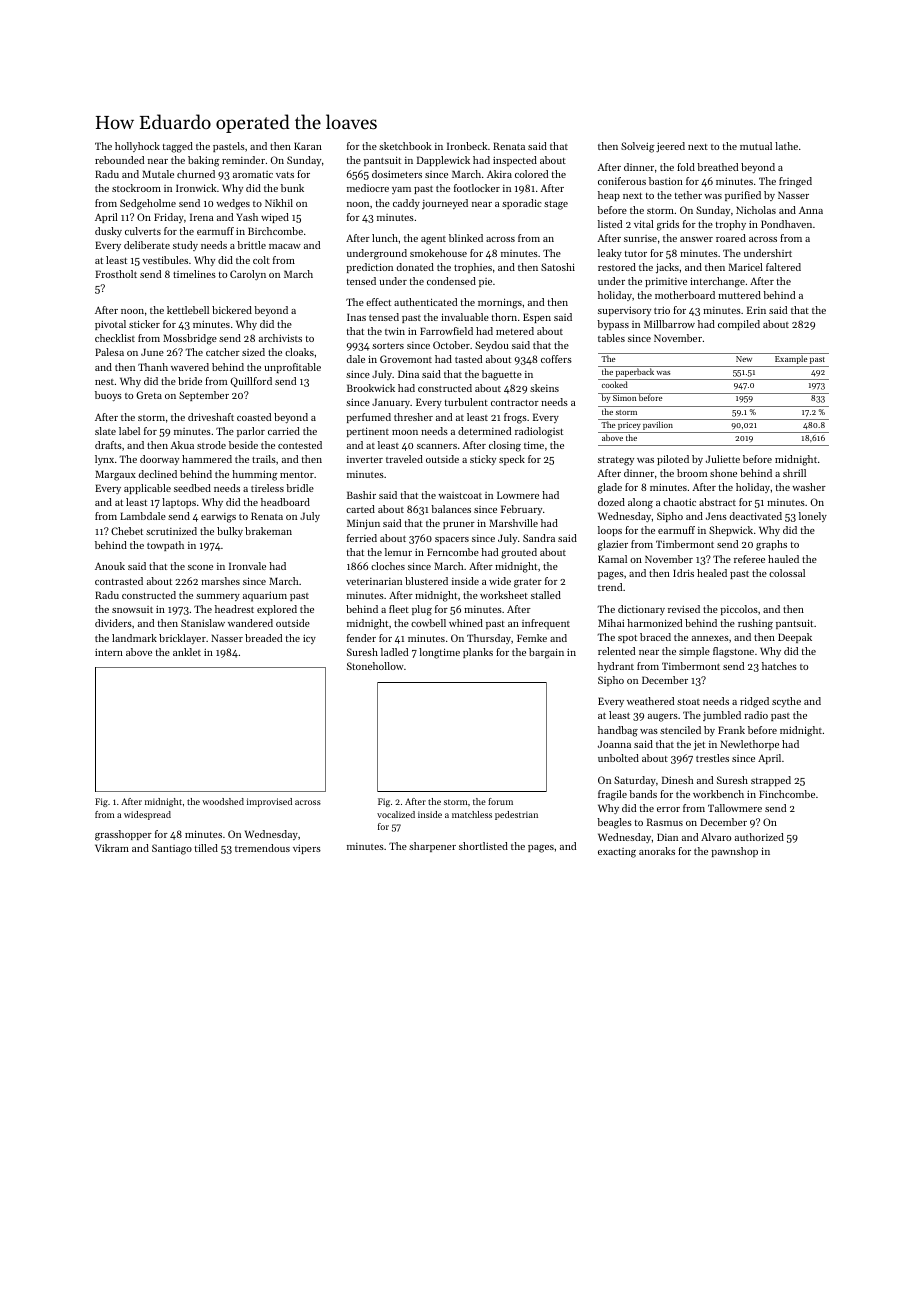 Image resolution: width=924 pixels, height=1308 pixels. Describe the element at coordinates (795, 182) in the screenshot. I see `fringed` at that location.
